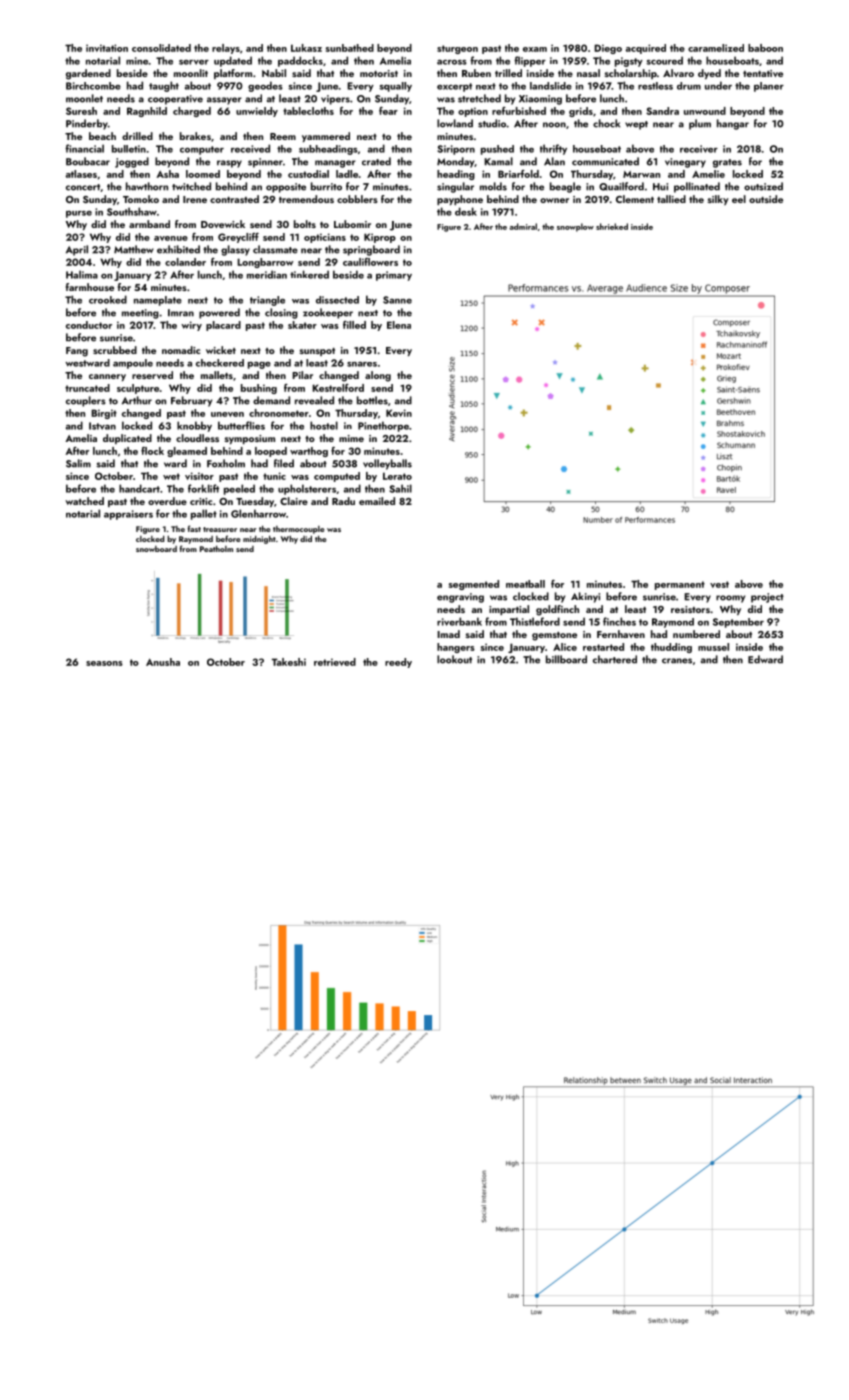 The height and width of the screenshot is (1400, 849). I want to click on shrieked, so click(612, 226).
